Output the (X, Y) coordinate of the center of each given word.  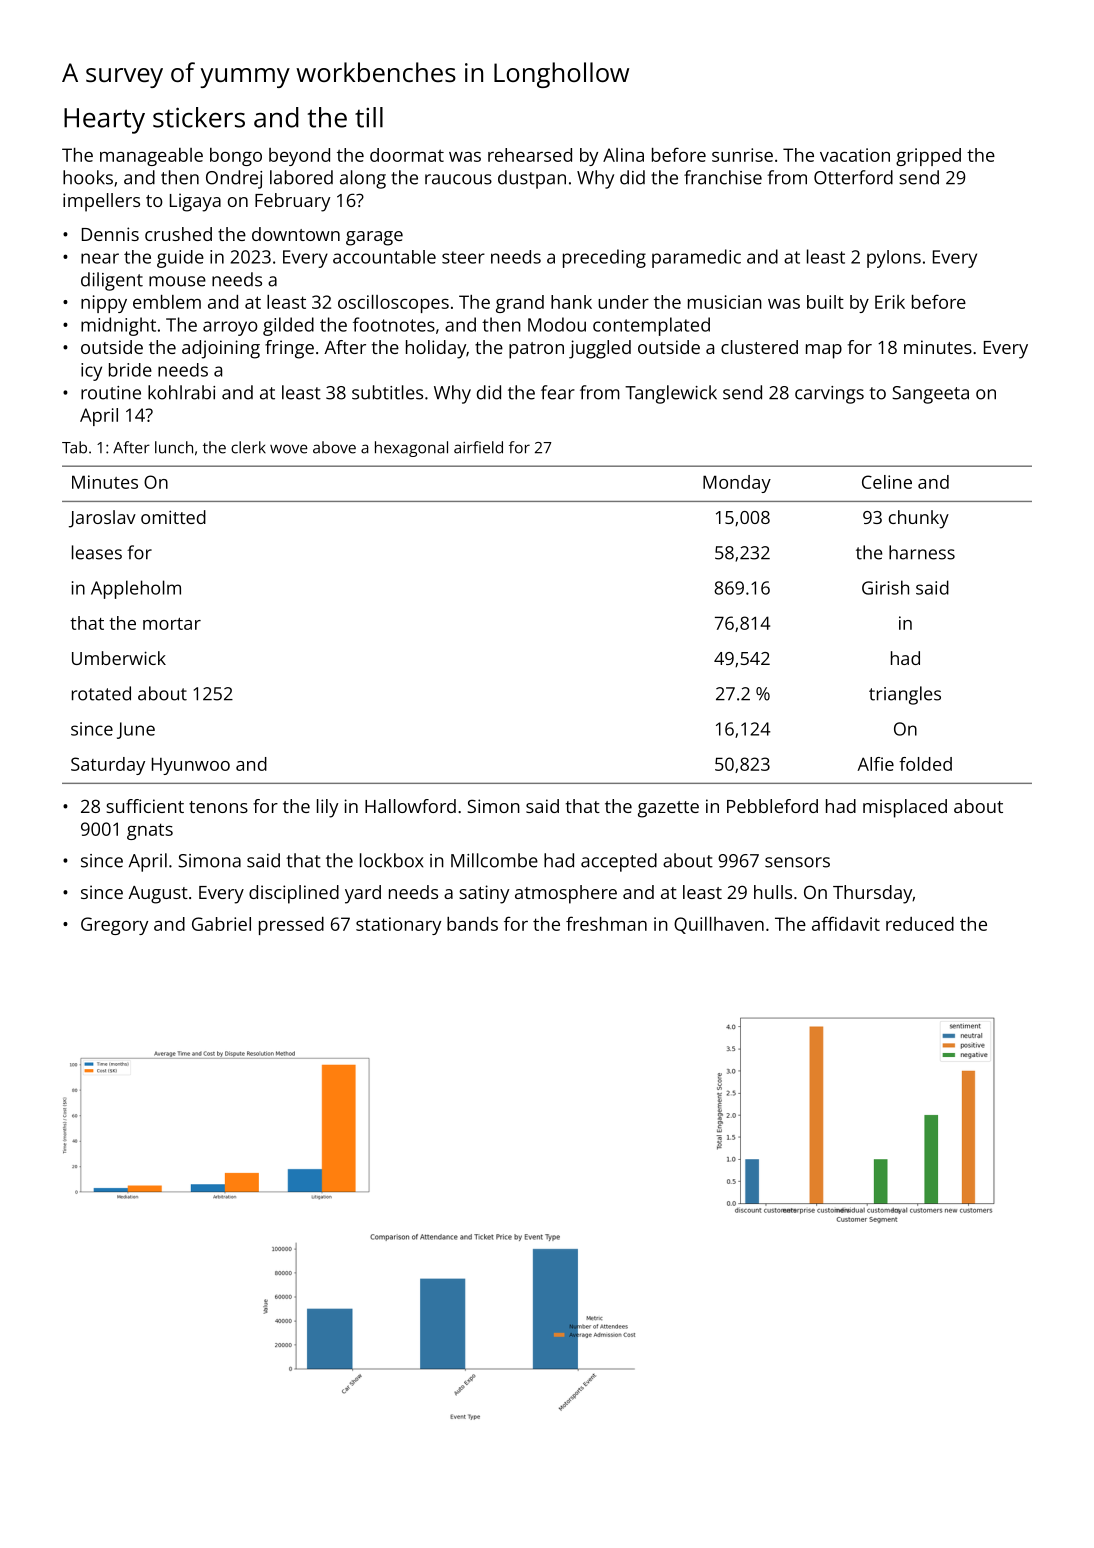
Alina (623, 155)
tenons (218, 807)
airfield (478, 447)
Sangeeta (930, 395)
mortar (172, 624)
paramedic (696, 258)
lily (327, 808)
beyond (299, 157)
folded (925, 764)
